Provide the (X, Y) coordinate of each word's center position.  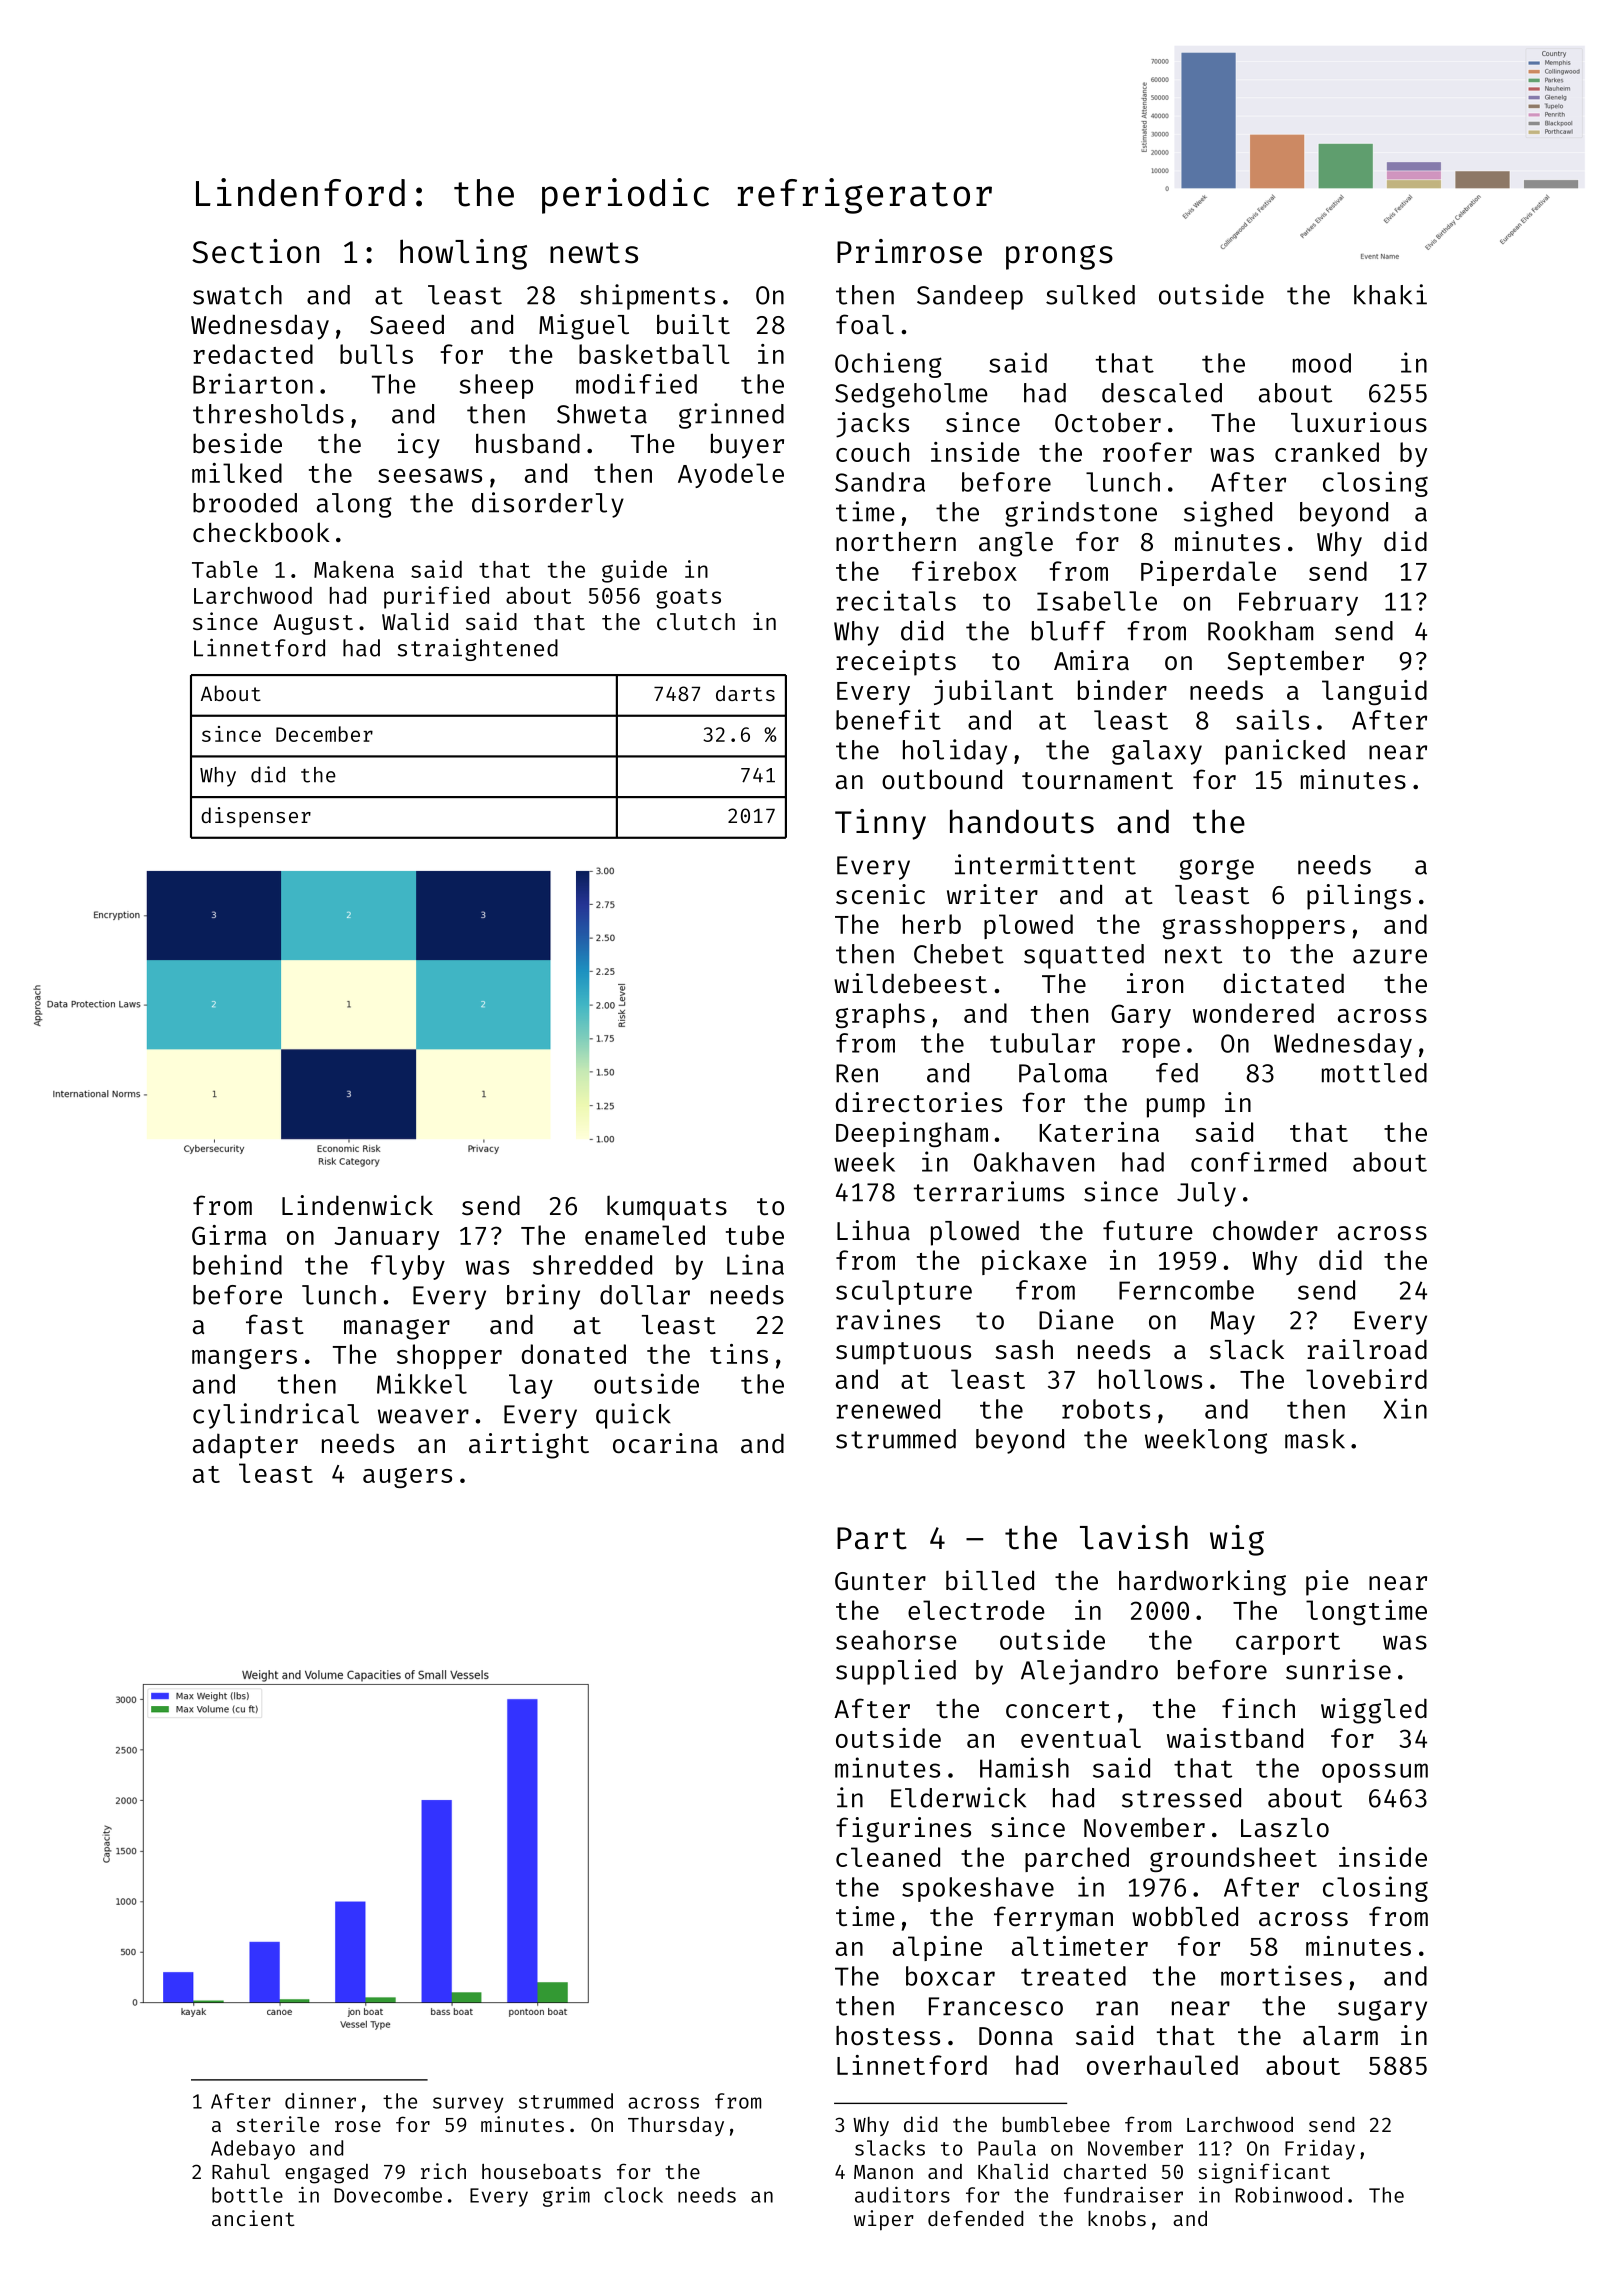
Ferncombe (1186, 1290)
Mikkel (422, 1383)
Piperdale (1208, 573)
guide (634, 571)
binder (1122, 690)
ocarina (665, 1443)
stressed (1181, 1798)
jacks (872, 425)
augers (407, 1478)
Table (225, 569)
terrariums (989, 1191)
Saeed (407, 324)
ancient (253, 2218)
